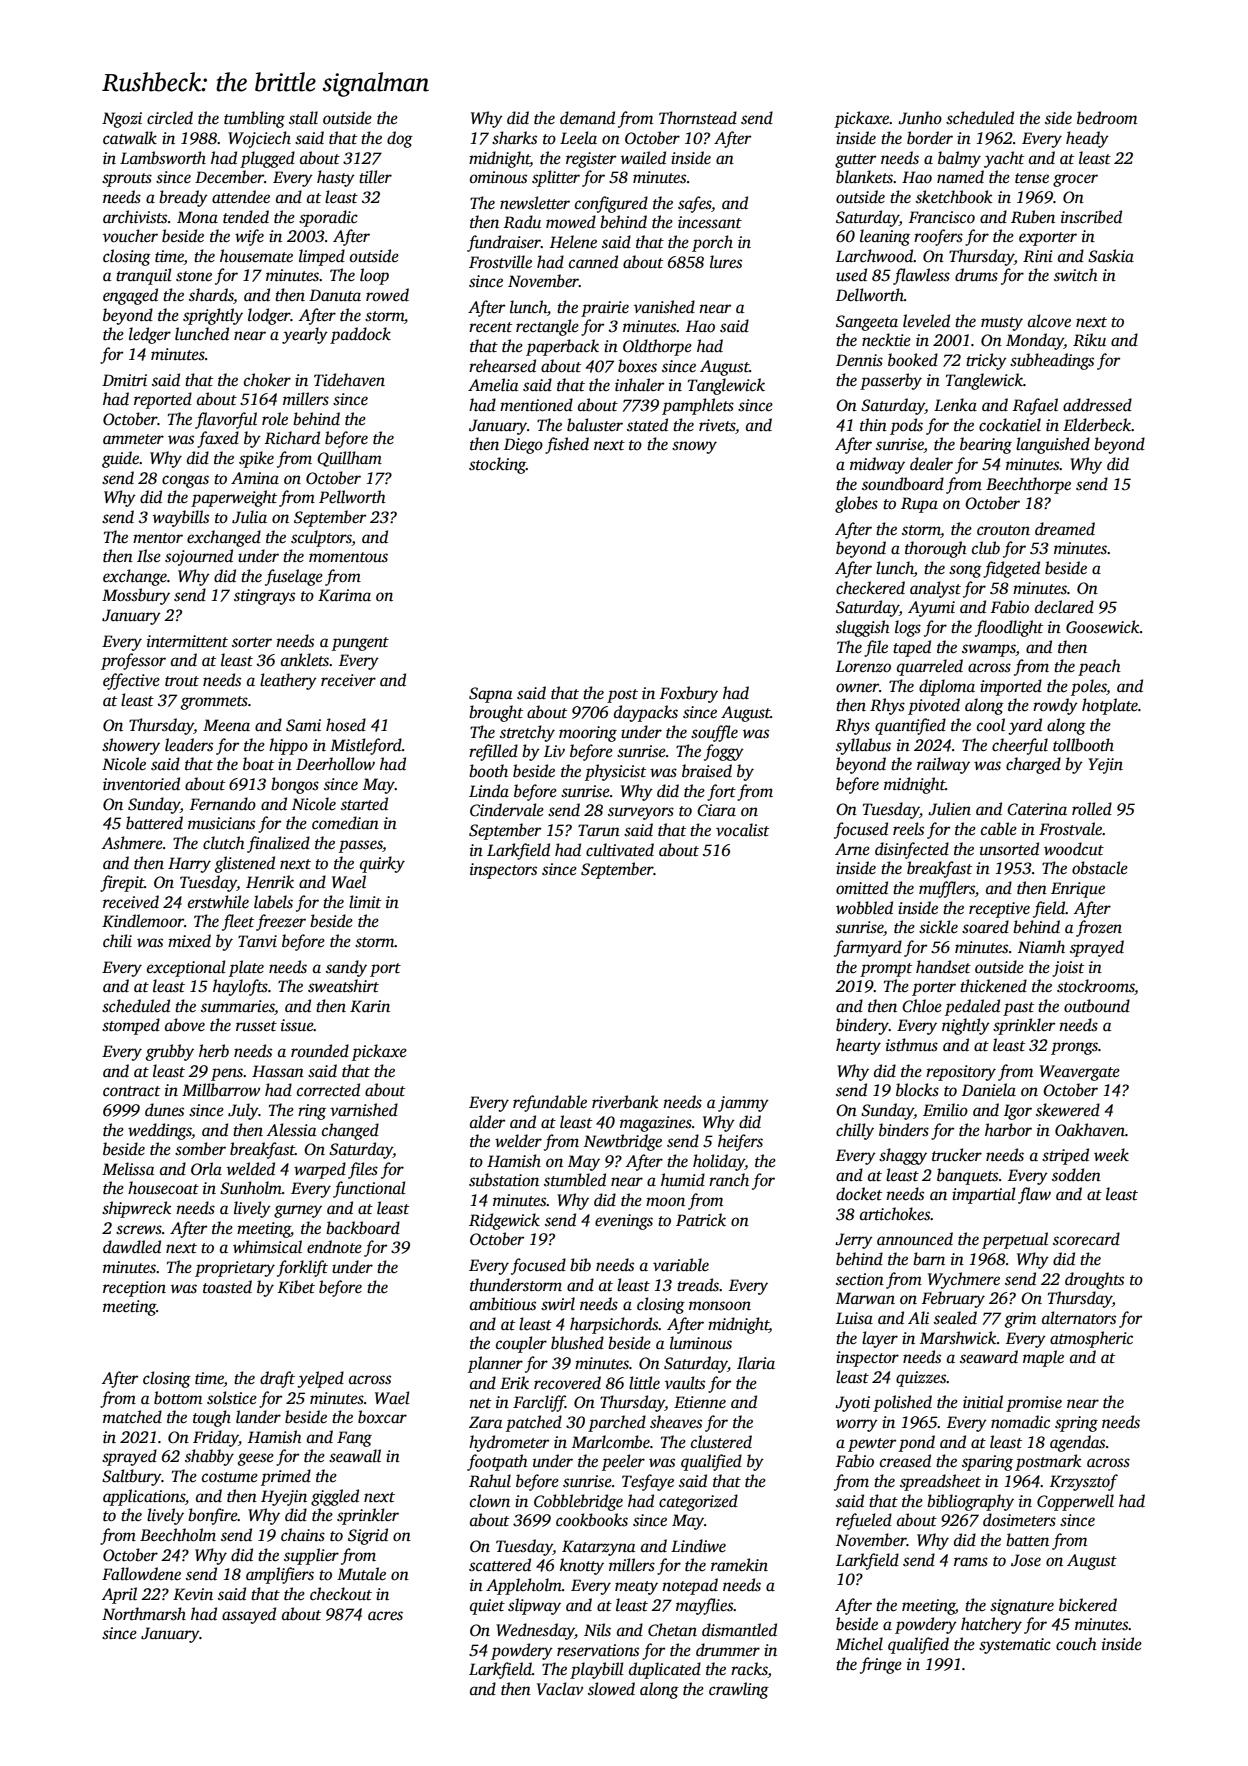 The height and width of the screenshot is (1766, 1248). Describe the element at coordinates (223, 804) in the screenshot. I see `Fernando` at that location.
